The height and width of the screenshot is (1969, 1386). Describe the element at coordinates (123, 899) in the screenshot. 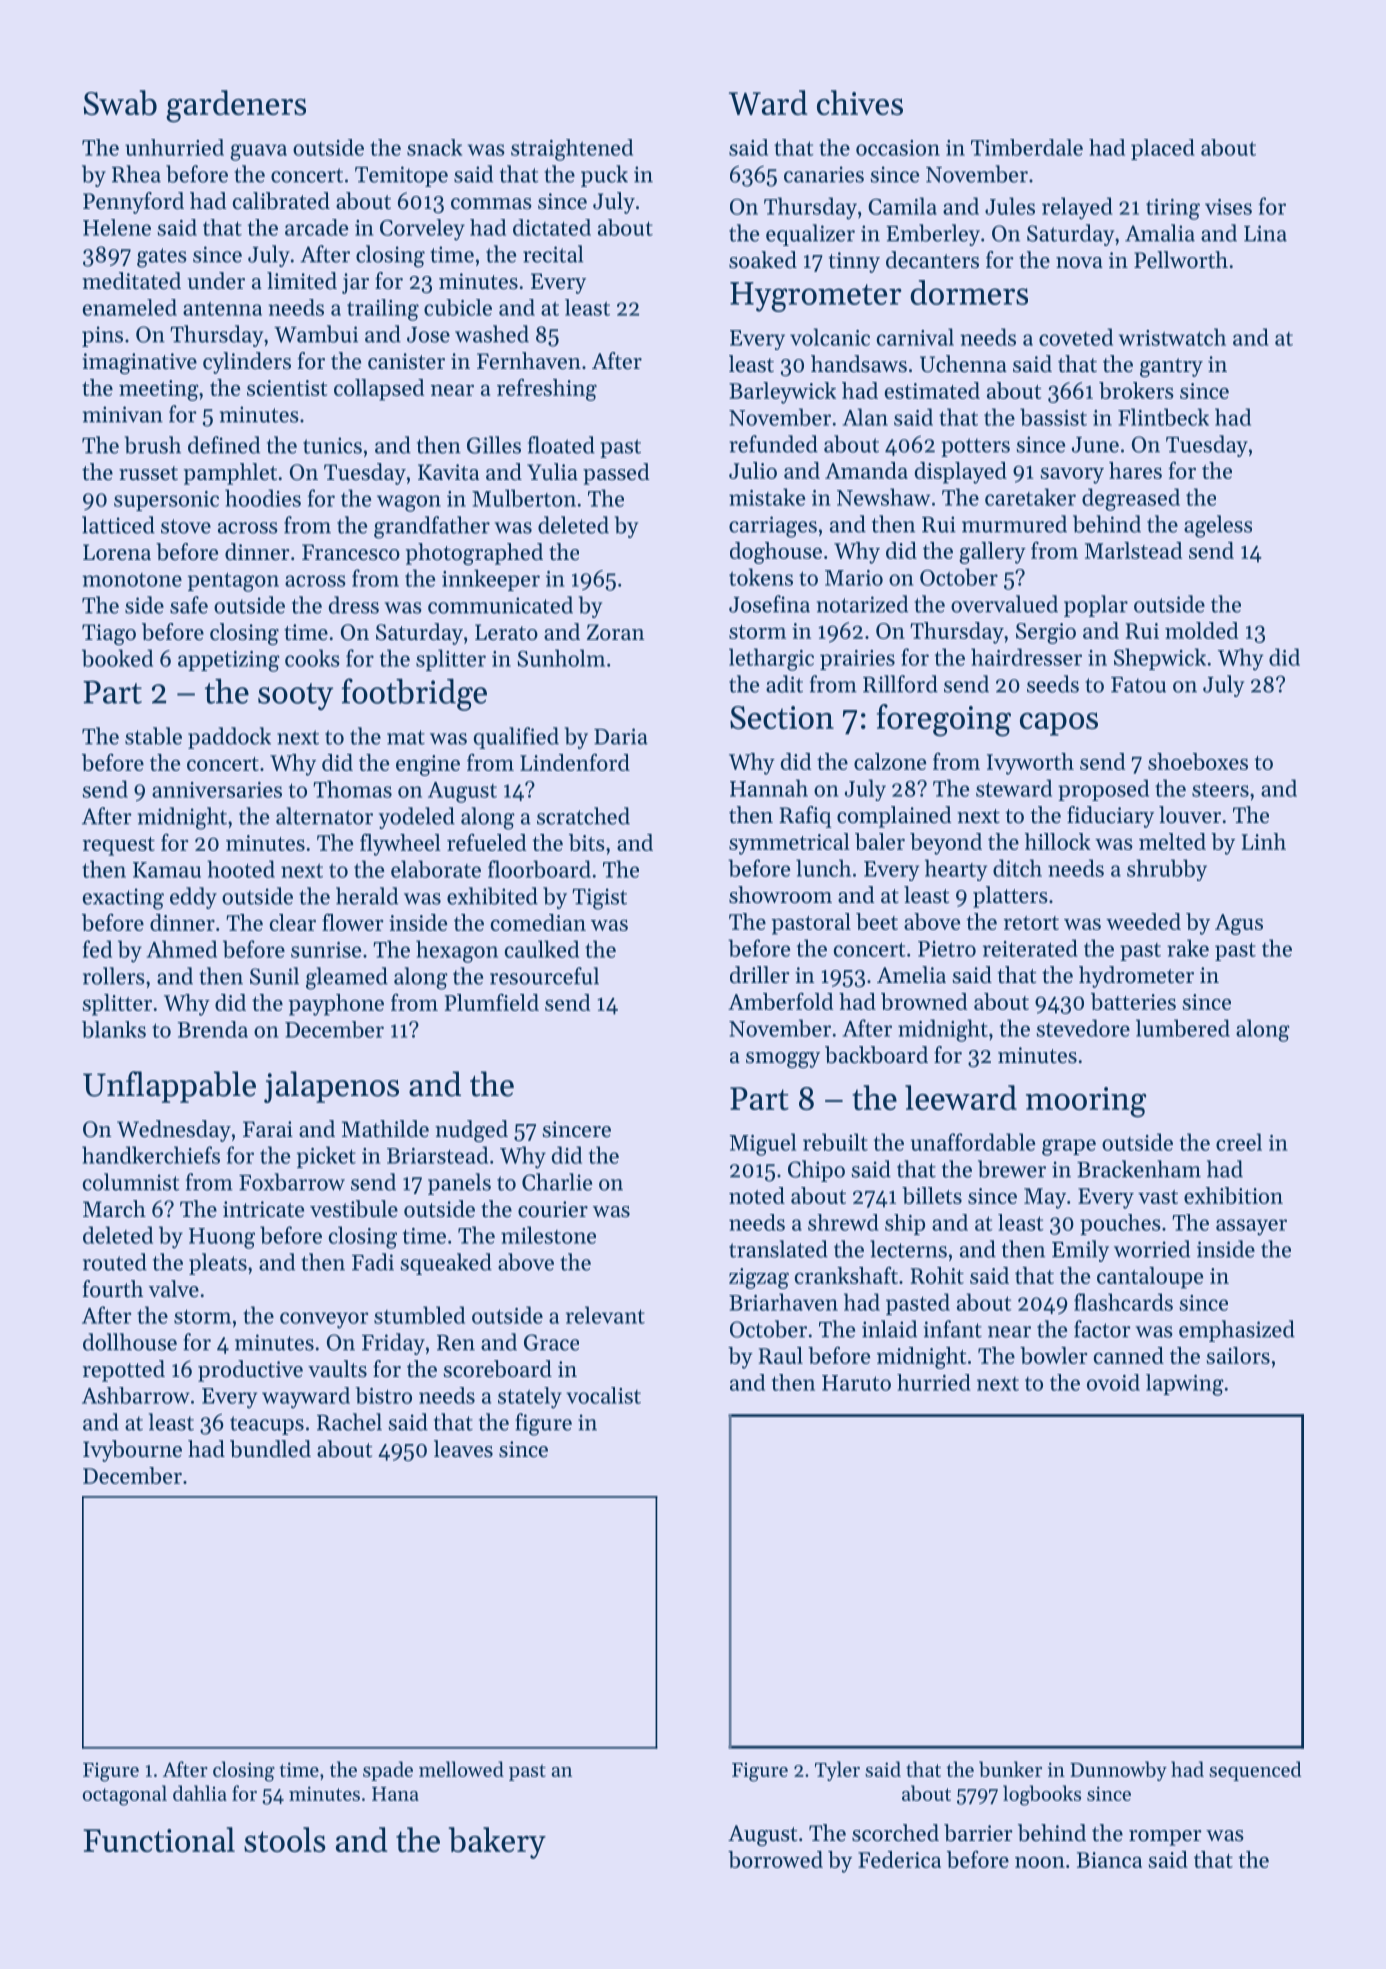

I see `exacting` at that location.
